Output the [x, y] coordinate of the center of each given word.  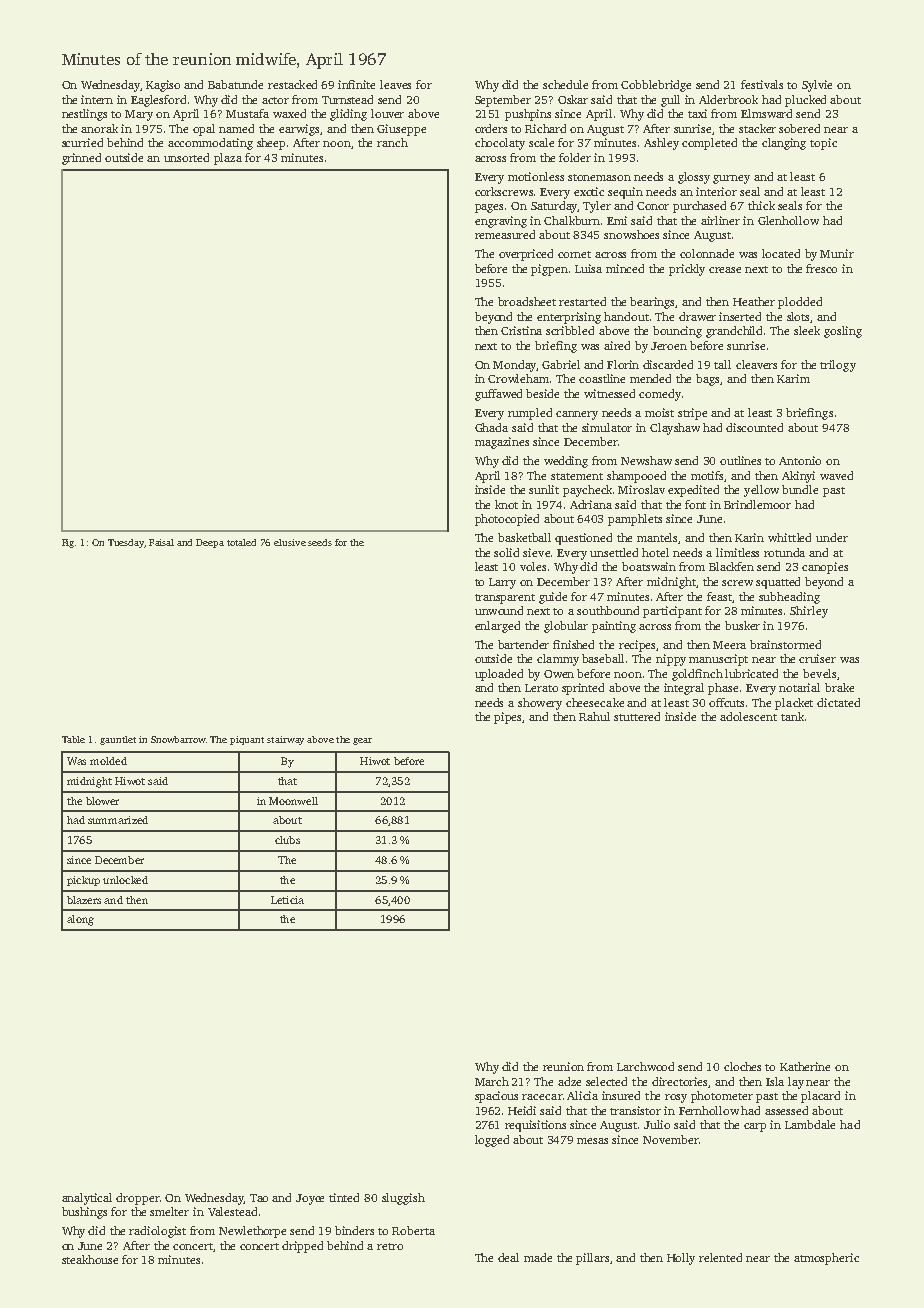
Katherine [805, 1066]
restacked [292, 84]
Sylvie [817, 86]
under [832, 537]
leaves [395, 84]
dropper [137, 1199]
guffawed [498, 395]
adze [569, 1081]
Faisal [161, 542]
